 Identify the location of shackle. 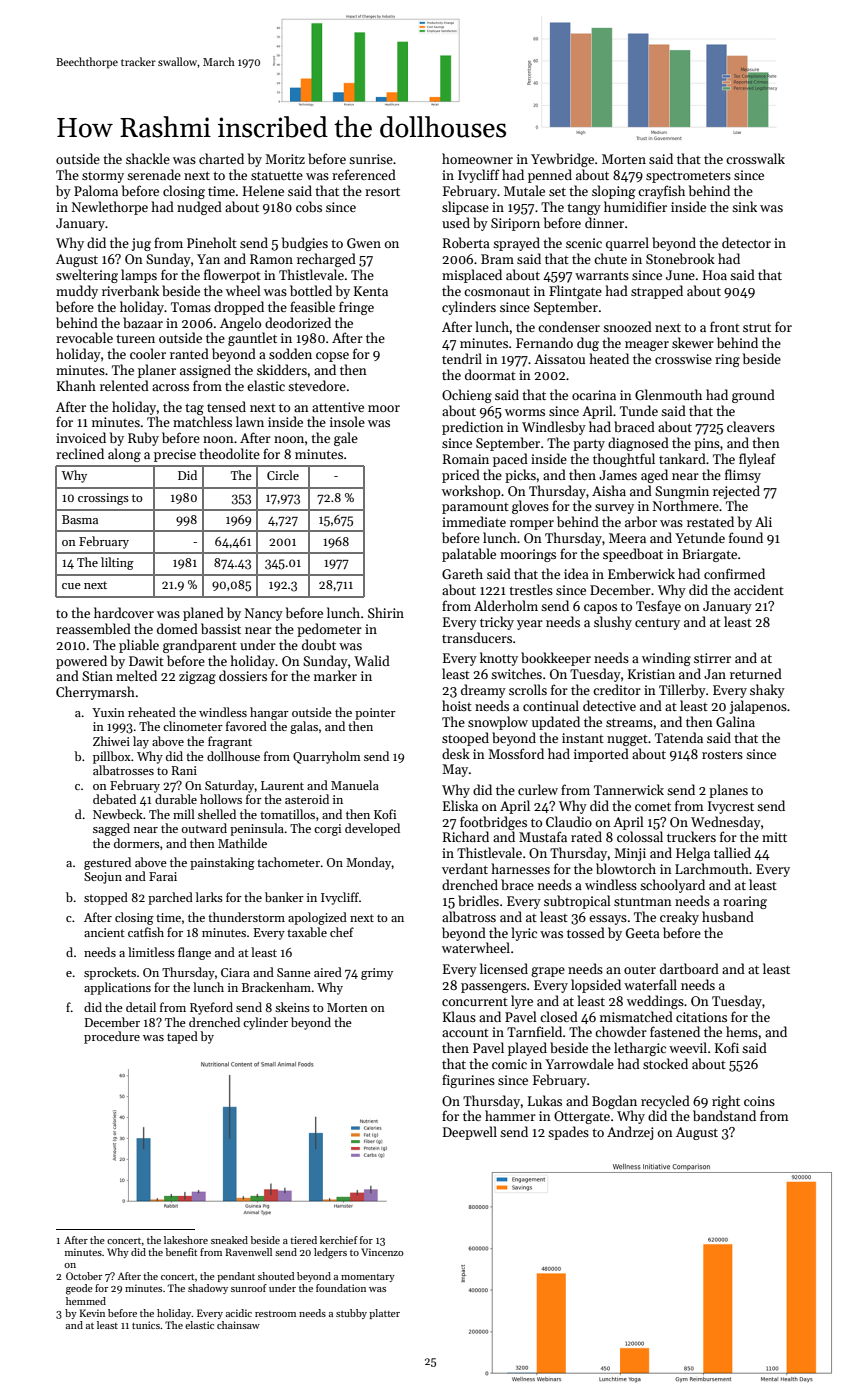
(148, 158).
